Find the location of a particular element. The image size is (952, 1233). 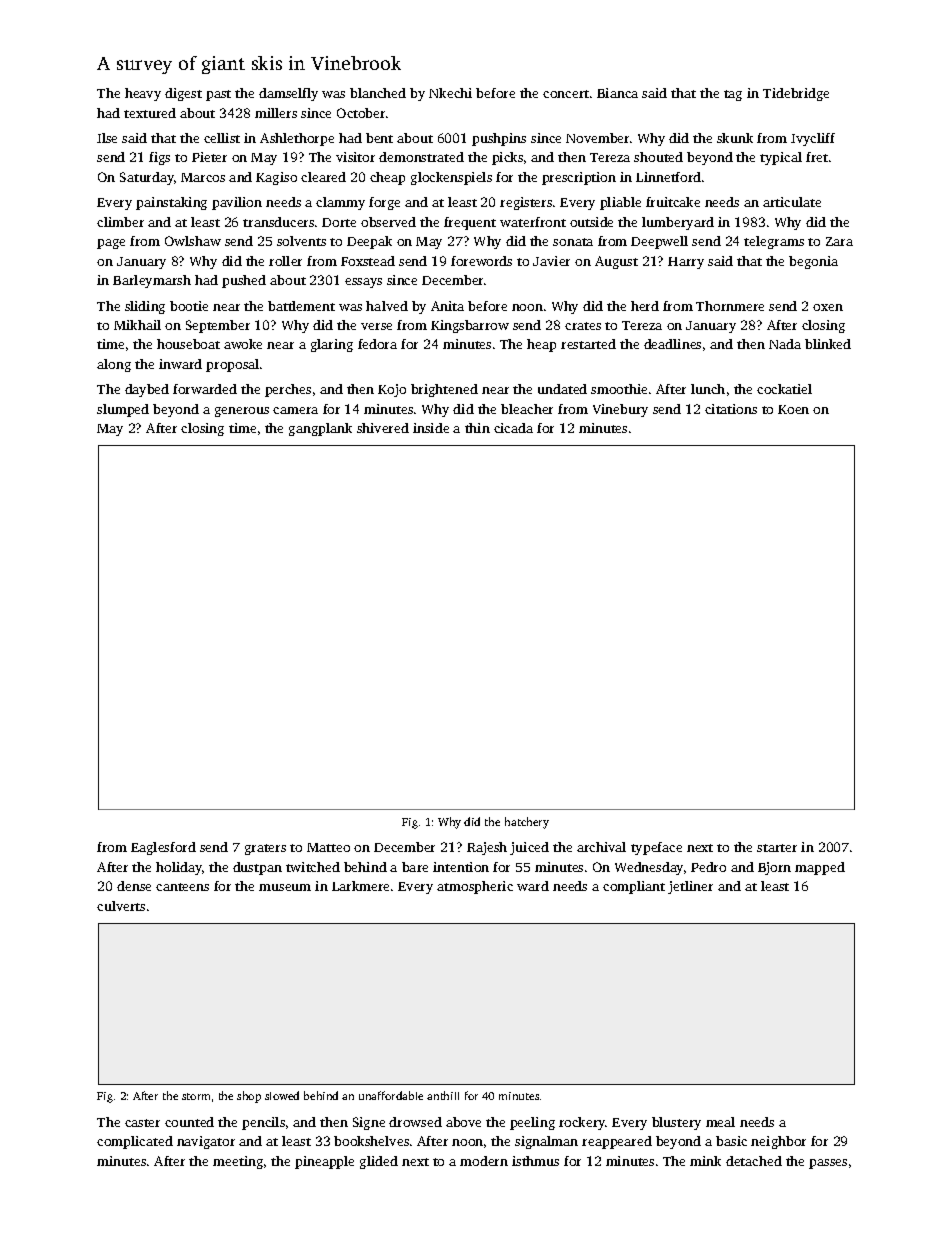

storm is located at coordinates (196, 1096).
